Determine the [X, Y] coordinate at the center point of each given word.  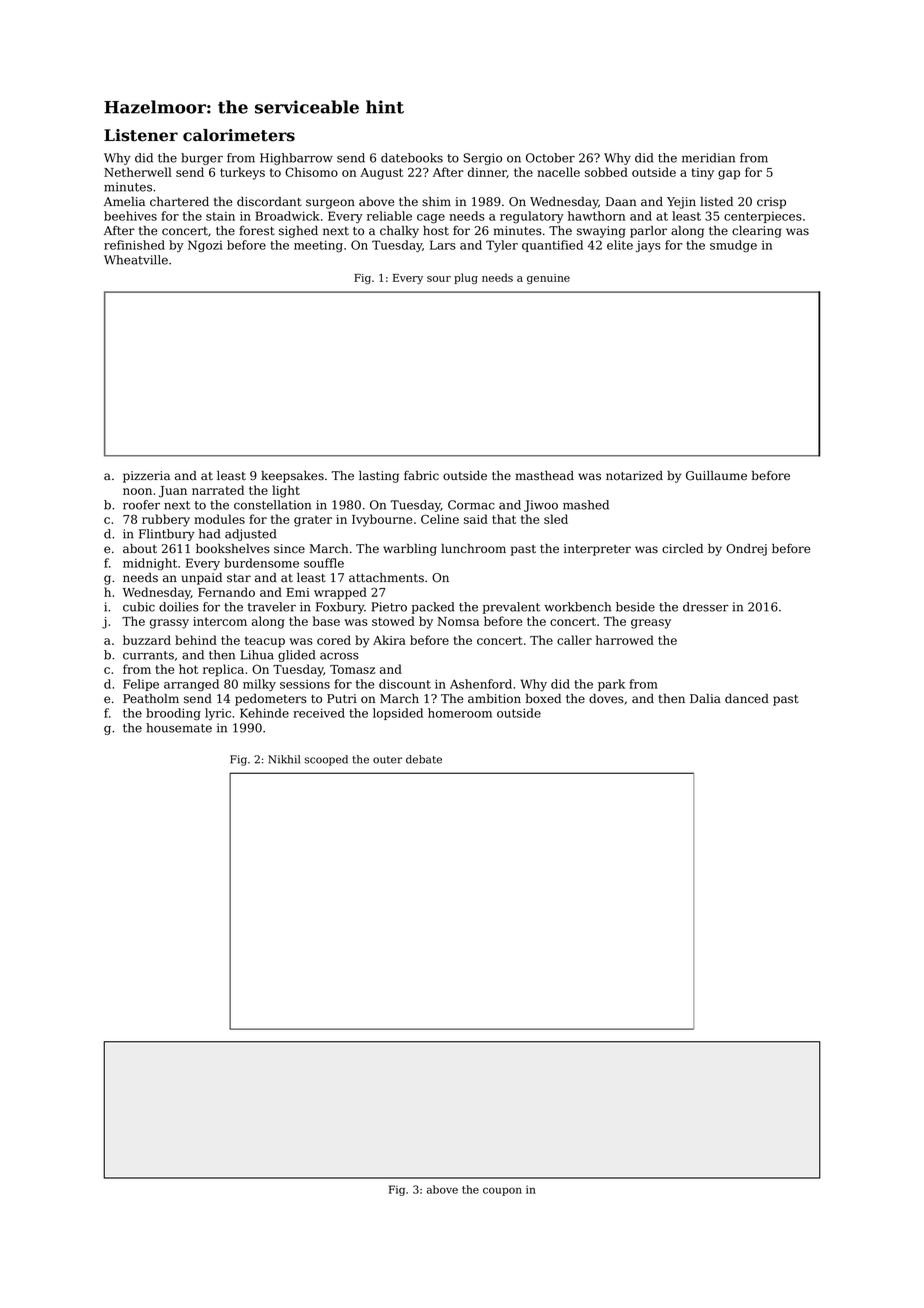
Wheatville [136, 260]
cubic [139, 607]
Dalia [705, 699]
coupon [502, 1191]
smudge [733, 246]
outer [387, 760]
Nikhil [284, 759]
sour [439, 279]
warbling [410, 550]
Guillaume [716, 476]
